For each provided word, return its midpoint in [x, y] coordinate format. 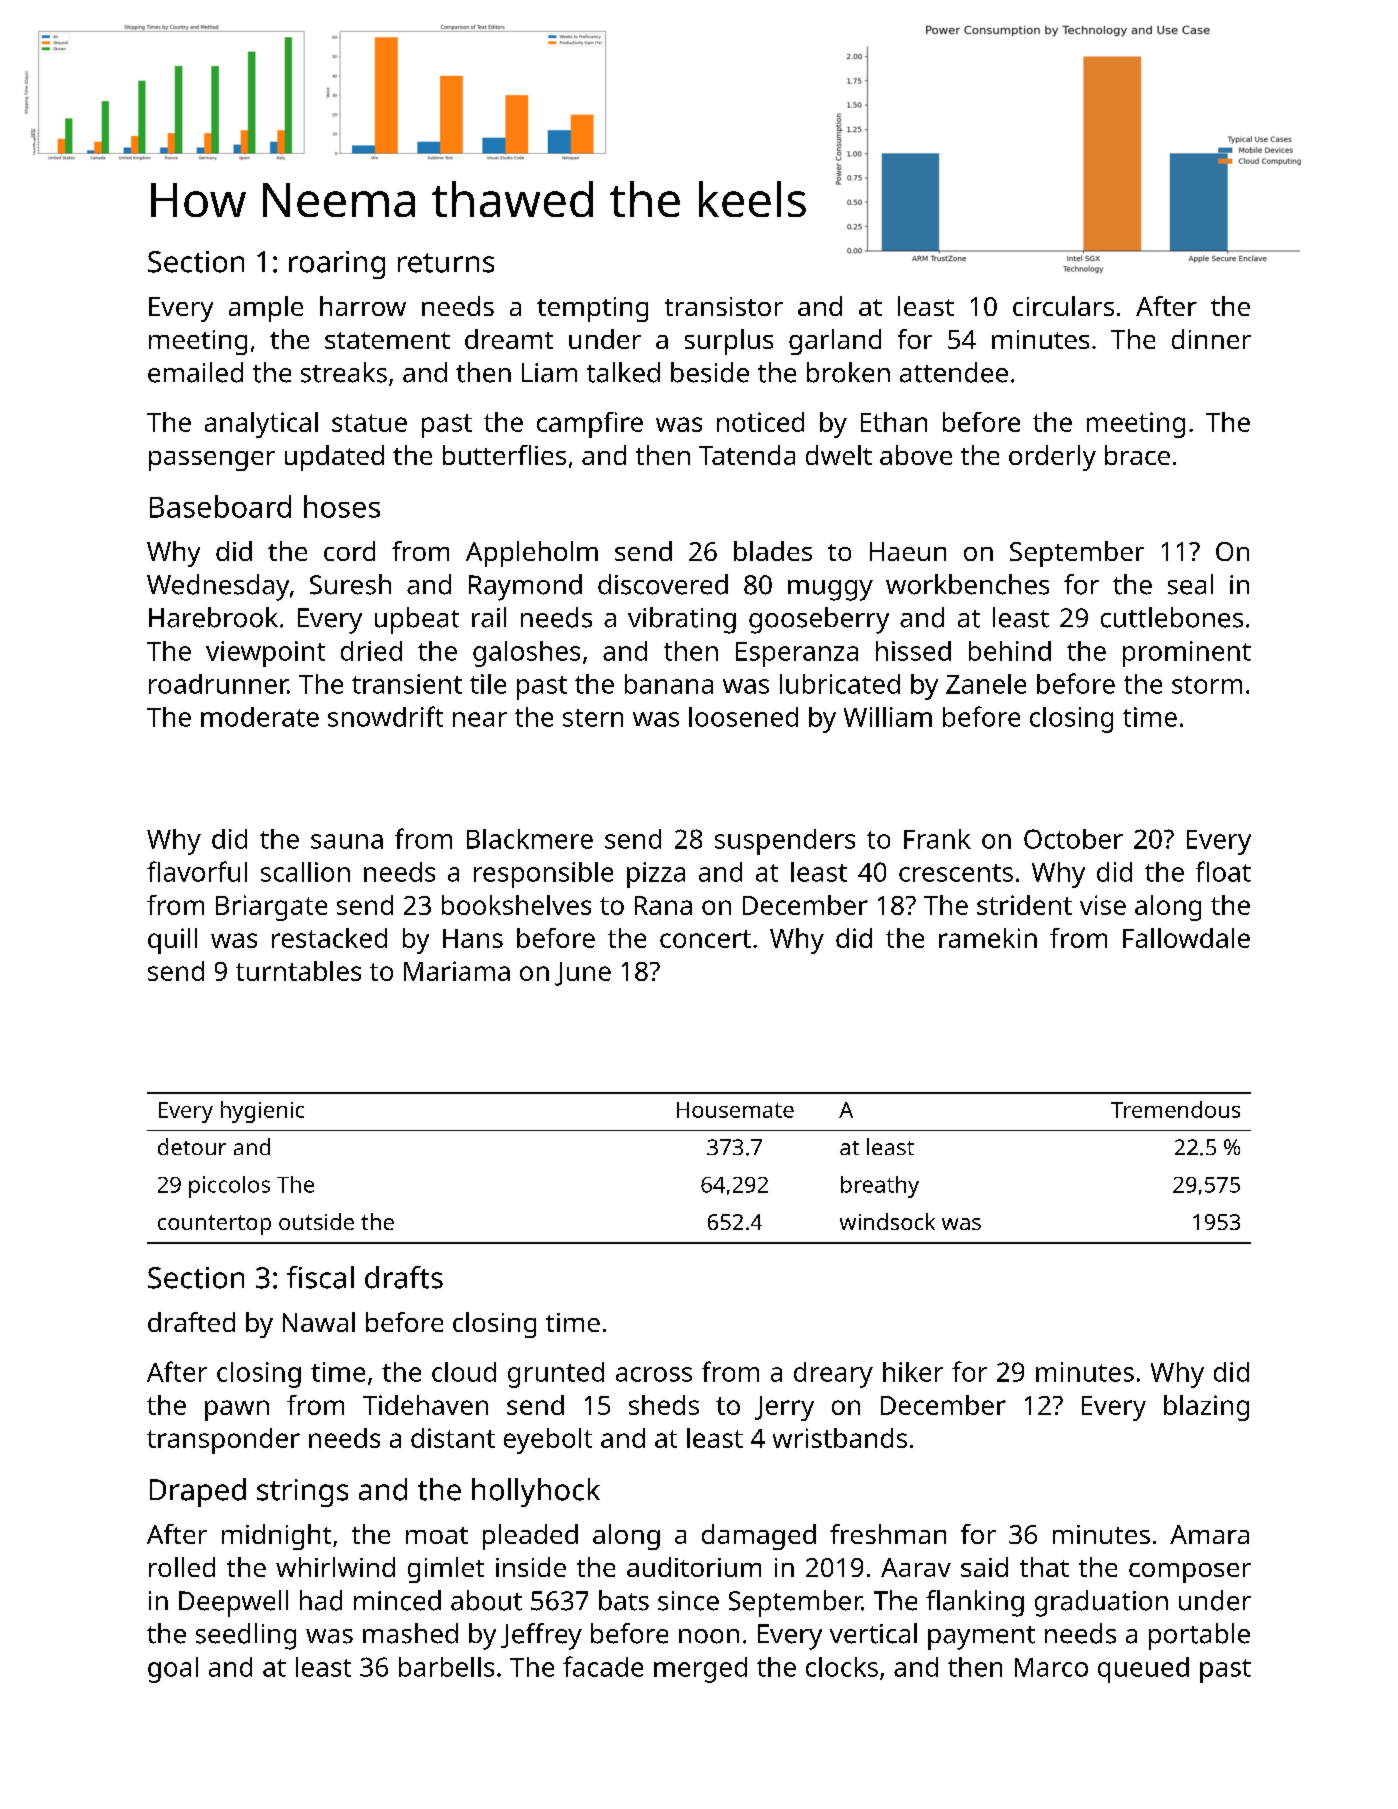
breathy [880, 1187]
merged [700, 1670]
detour [192, 1146]
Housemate [735, 1110]
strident [1024, 905]
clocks [842, 1667]
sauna [347, 841]
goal [173, 1670]
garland [835, 342]
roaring [337, 265]
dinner [1211, 339]
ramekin [988, 938]
